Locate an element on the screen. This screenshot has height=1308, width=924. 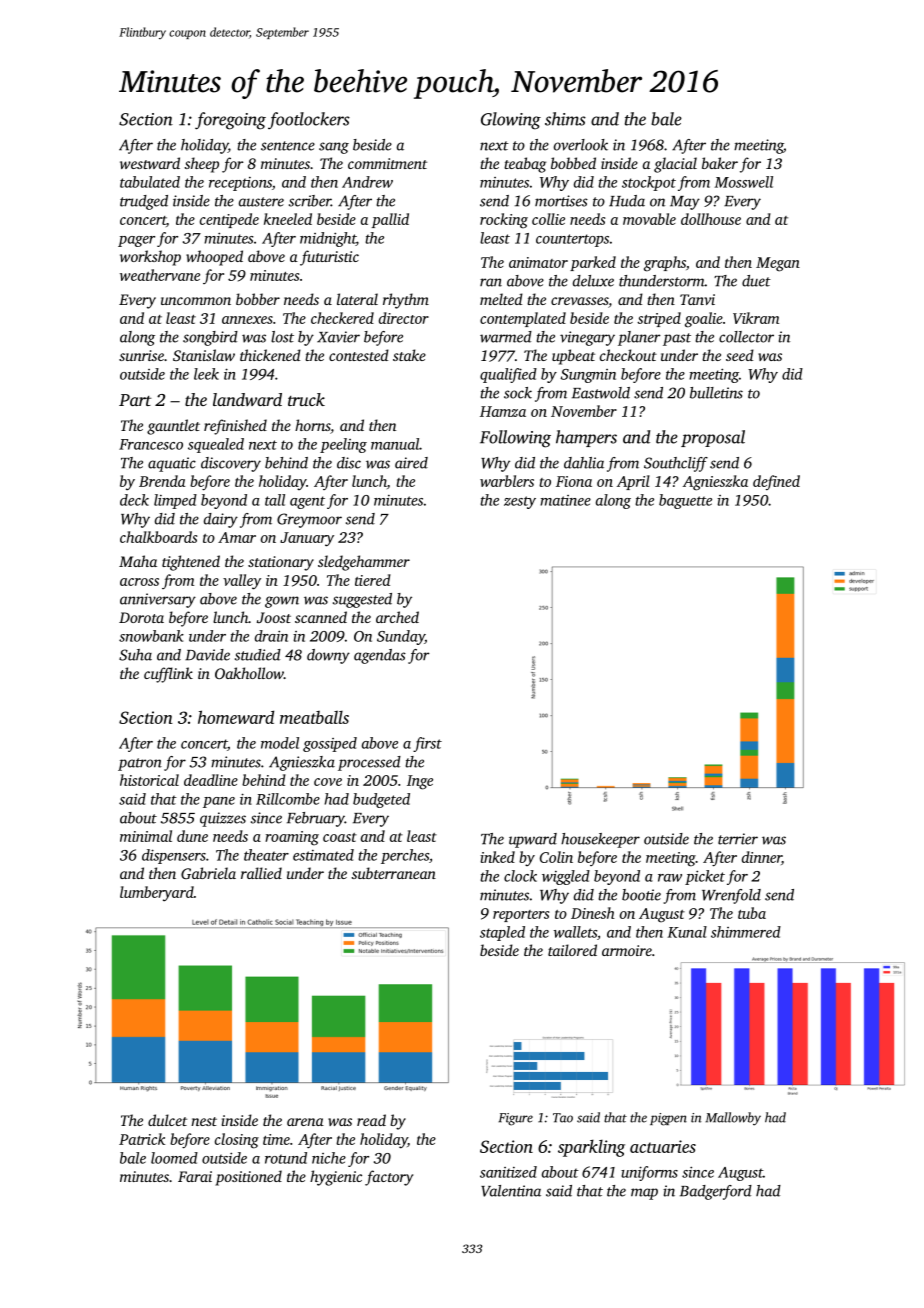
nest is located at coordinates (204, 1121).
